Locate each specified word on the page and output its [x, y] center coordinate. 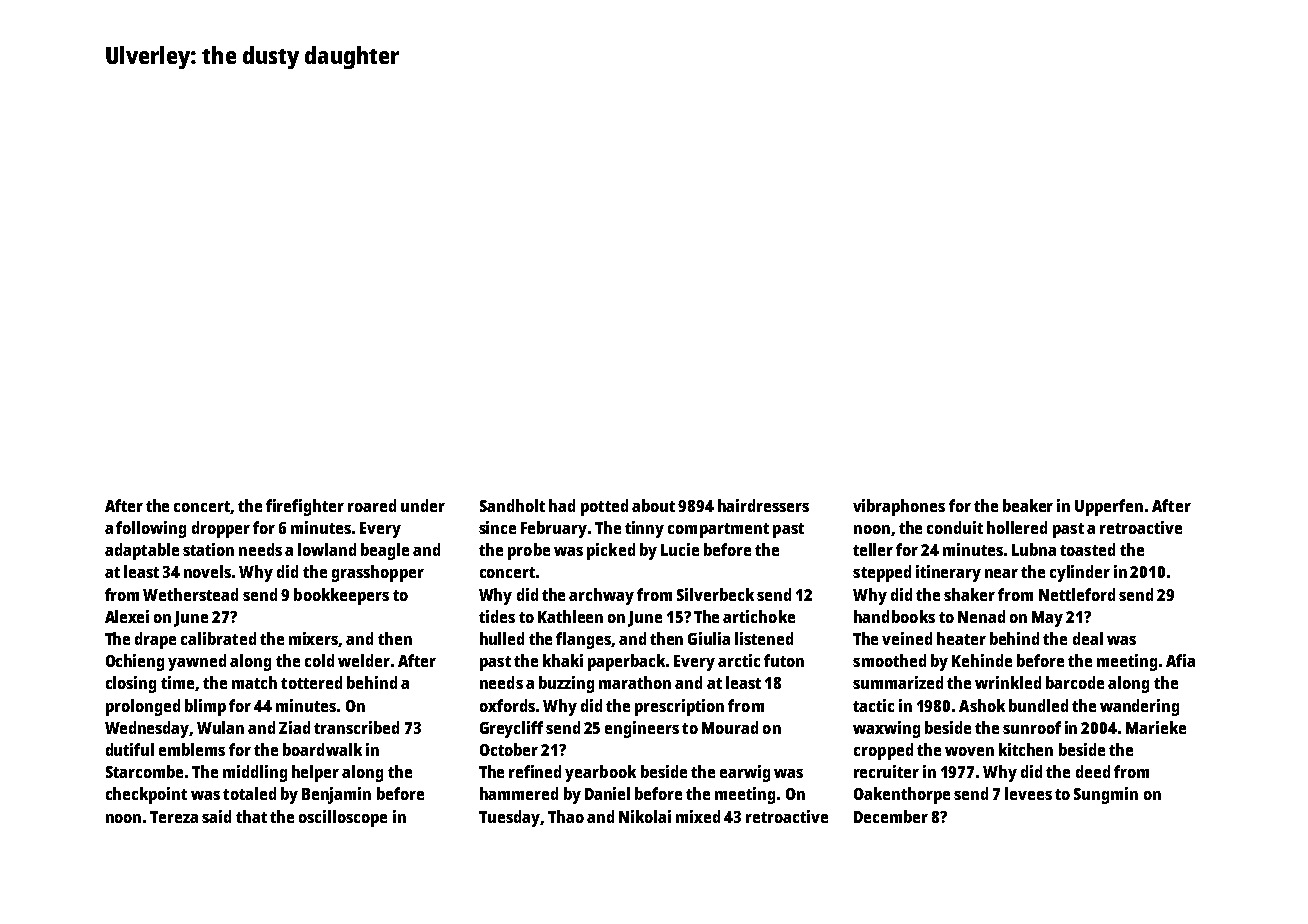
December [891, 816]
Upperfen [1109, 507]
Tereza [174, 817]
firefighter [305, 507]
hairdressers [763, 505]
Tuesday [509, 818]
